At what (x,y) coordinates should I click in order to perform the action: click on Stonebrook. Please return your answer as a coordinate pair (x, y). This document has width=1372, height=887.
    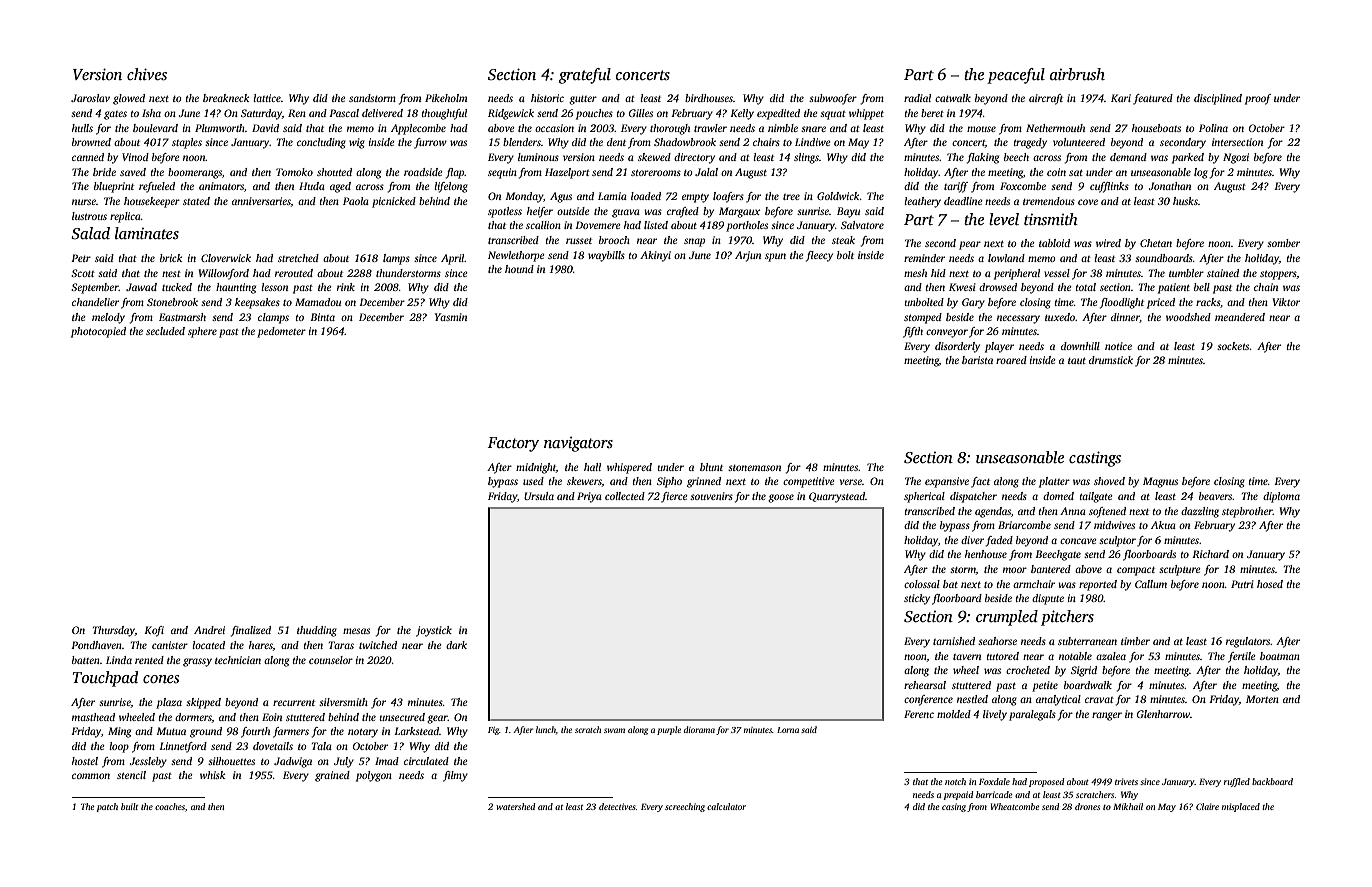
    Looking at the image, I should click on (172, 302).
